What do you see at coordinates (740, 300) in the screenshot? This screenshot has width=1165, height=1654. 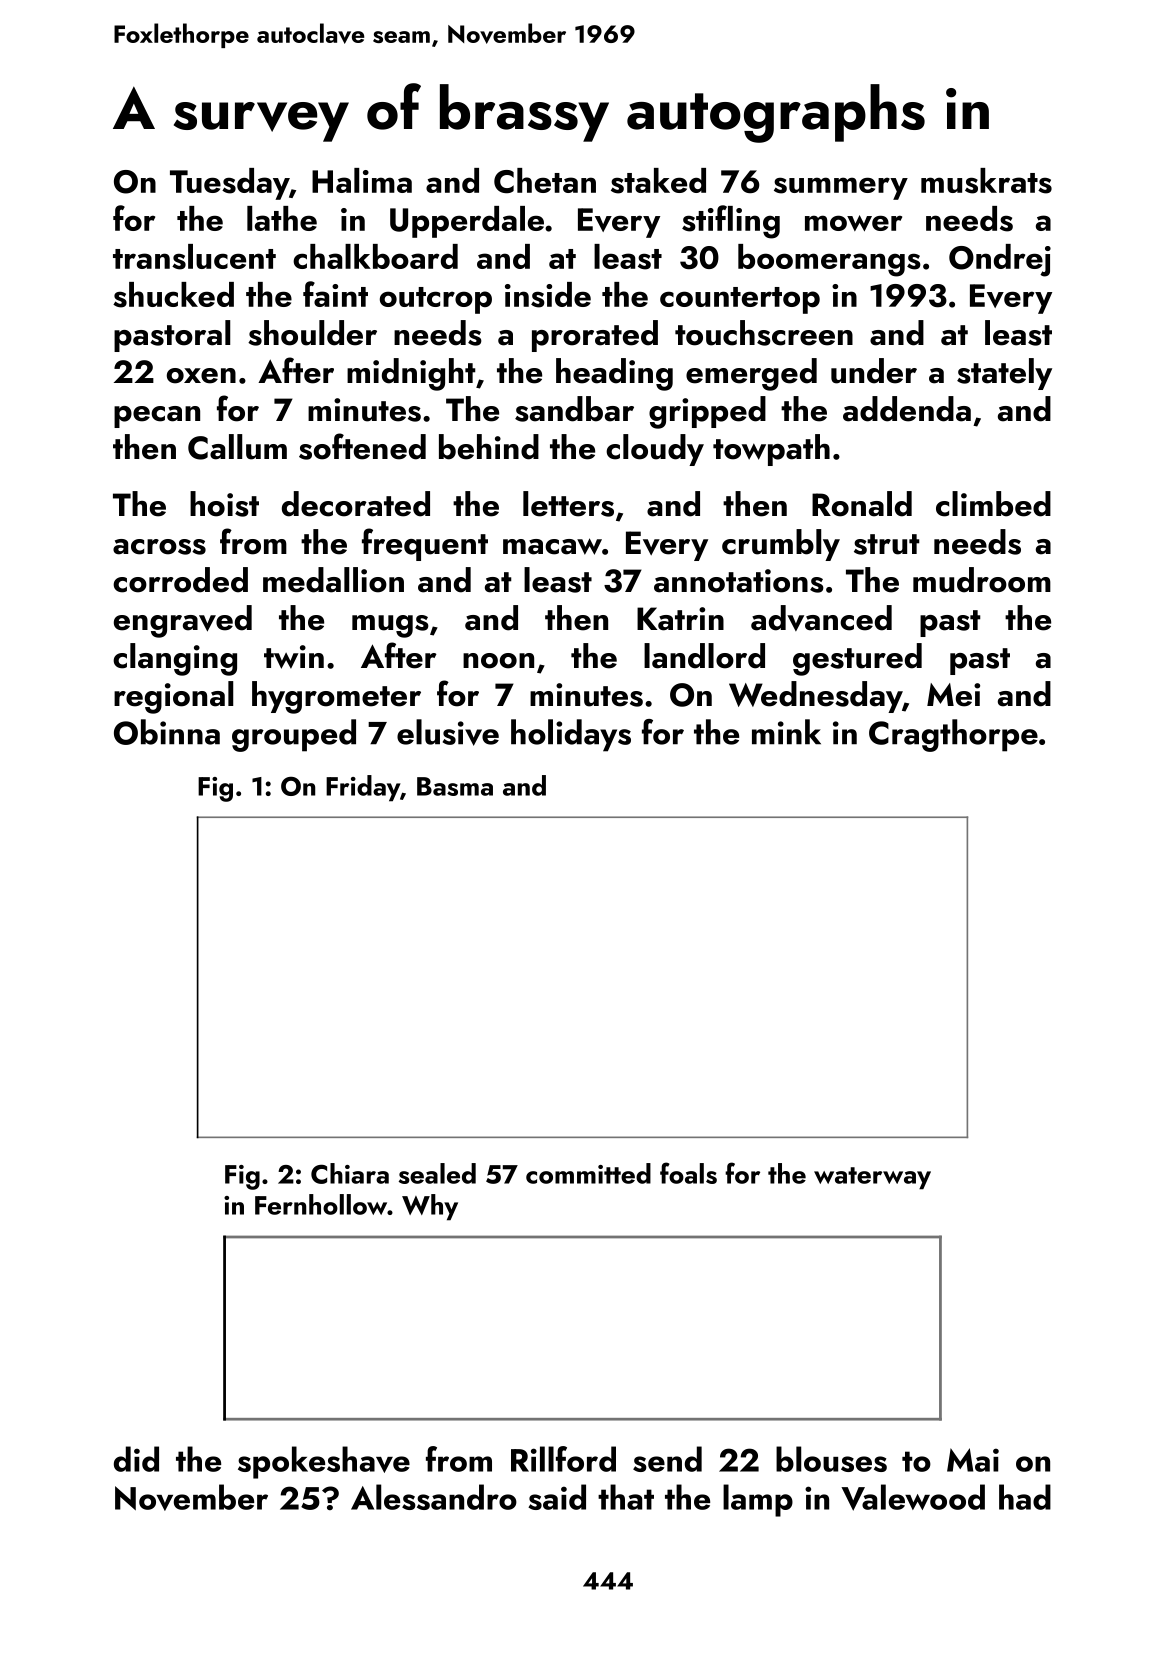 I see `countertop` at bounding box center [740, 300].
